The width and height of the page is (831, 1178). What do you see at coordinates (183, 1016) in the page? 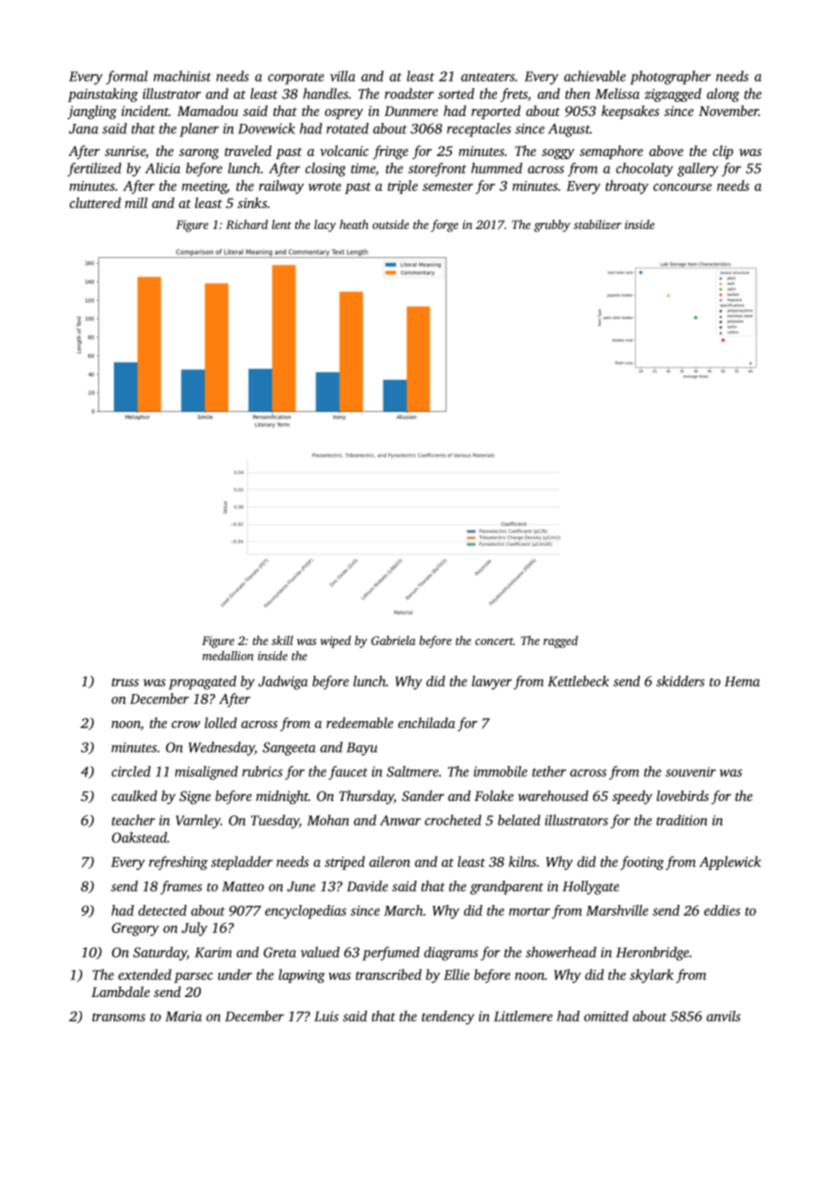
I see `Maria` at bounding box center [183, 1016].
